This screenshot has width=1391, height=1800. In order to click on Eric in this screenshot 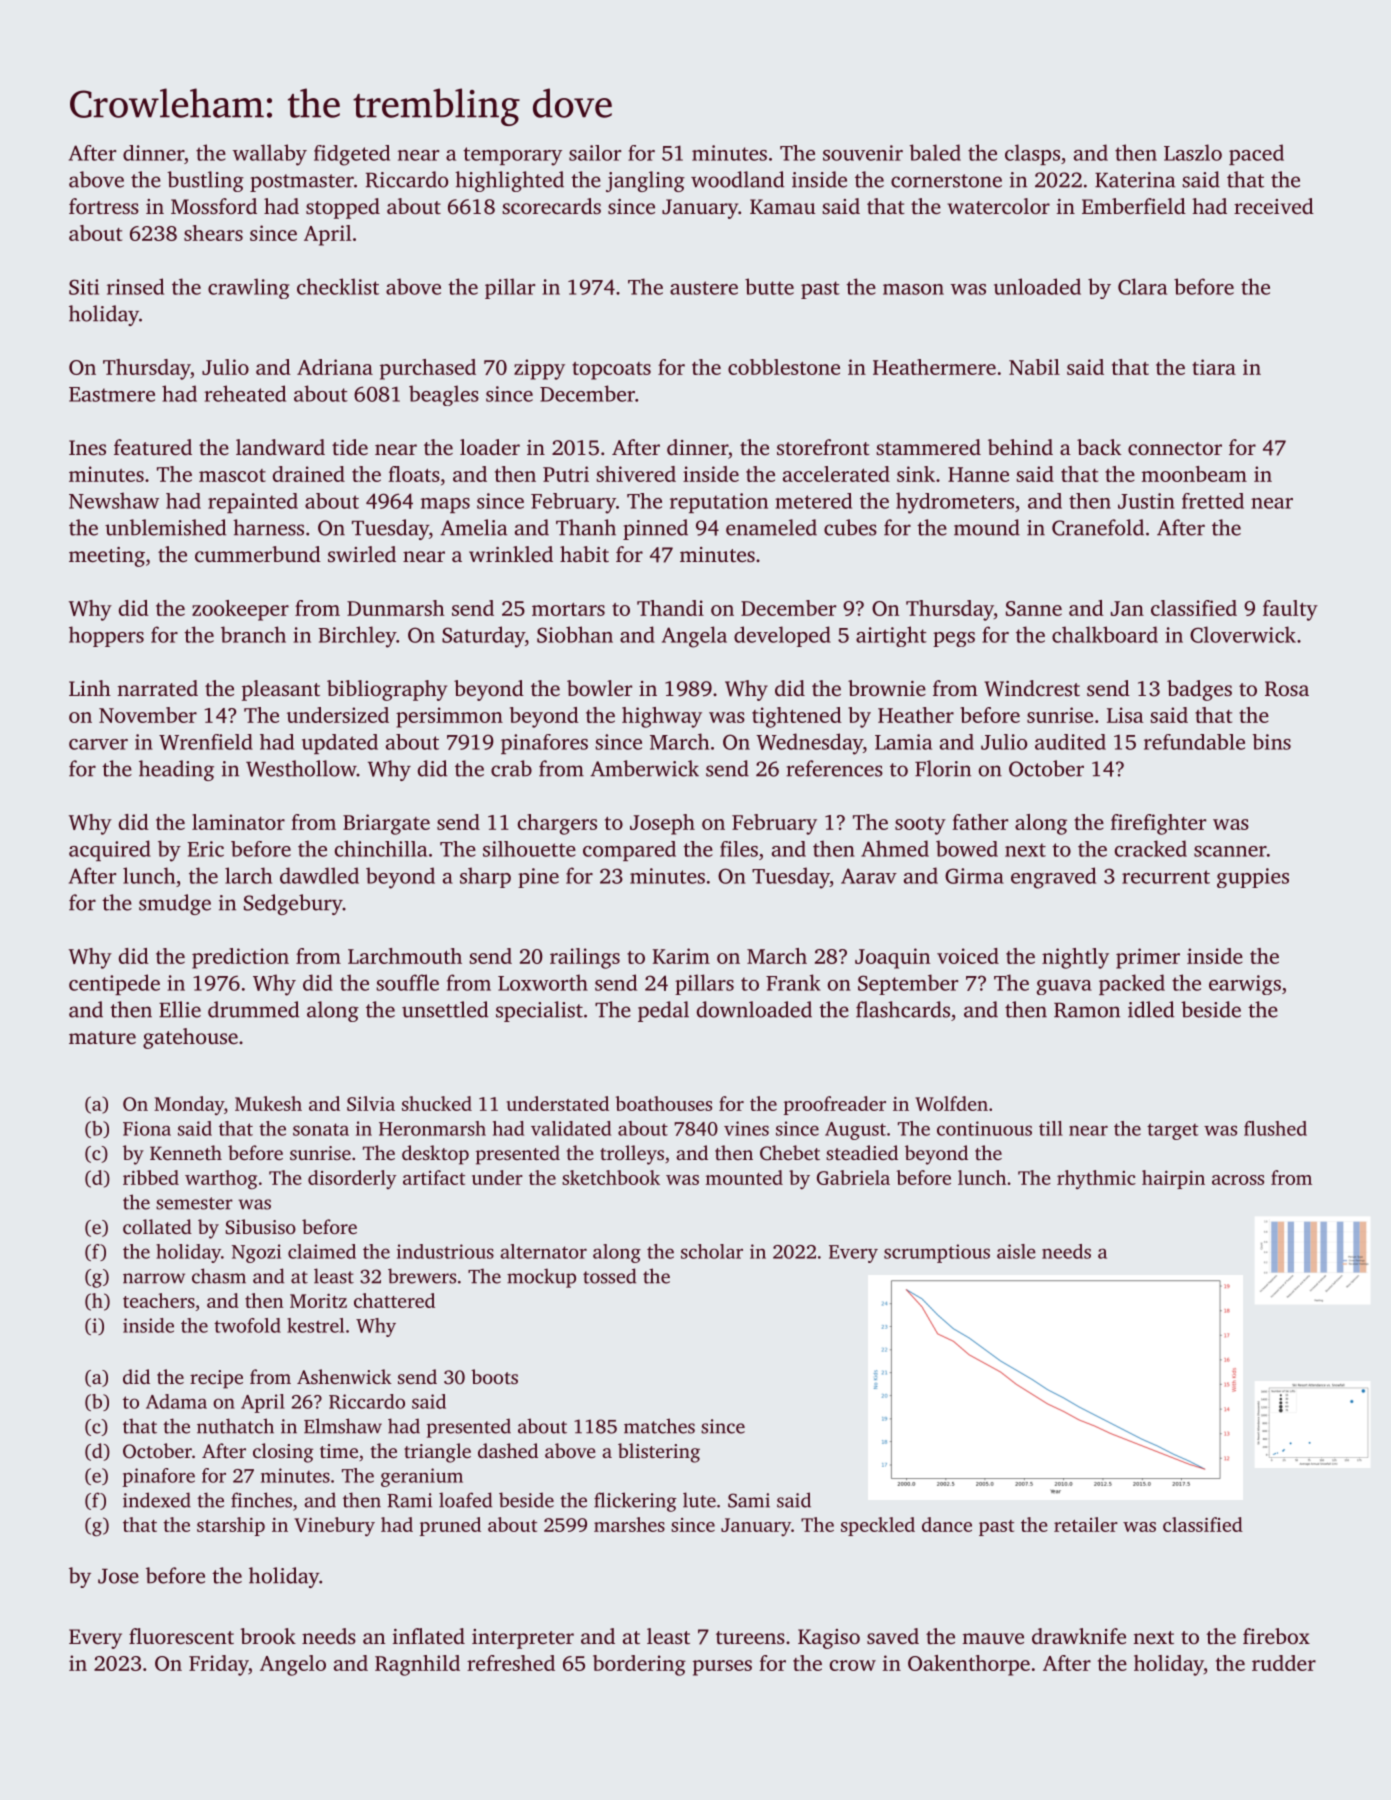, I will do `click(205, 849)`.
